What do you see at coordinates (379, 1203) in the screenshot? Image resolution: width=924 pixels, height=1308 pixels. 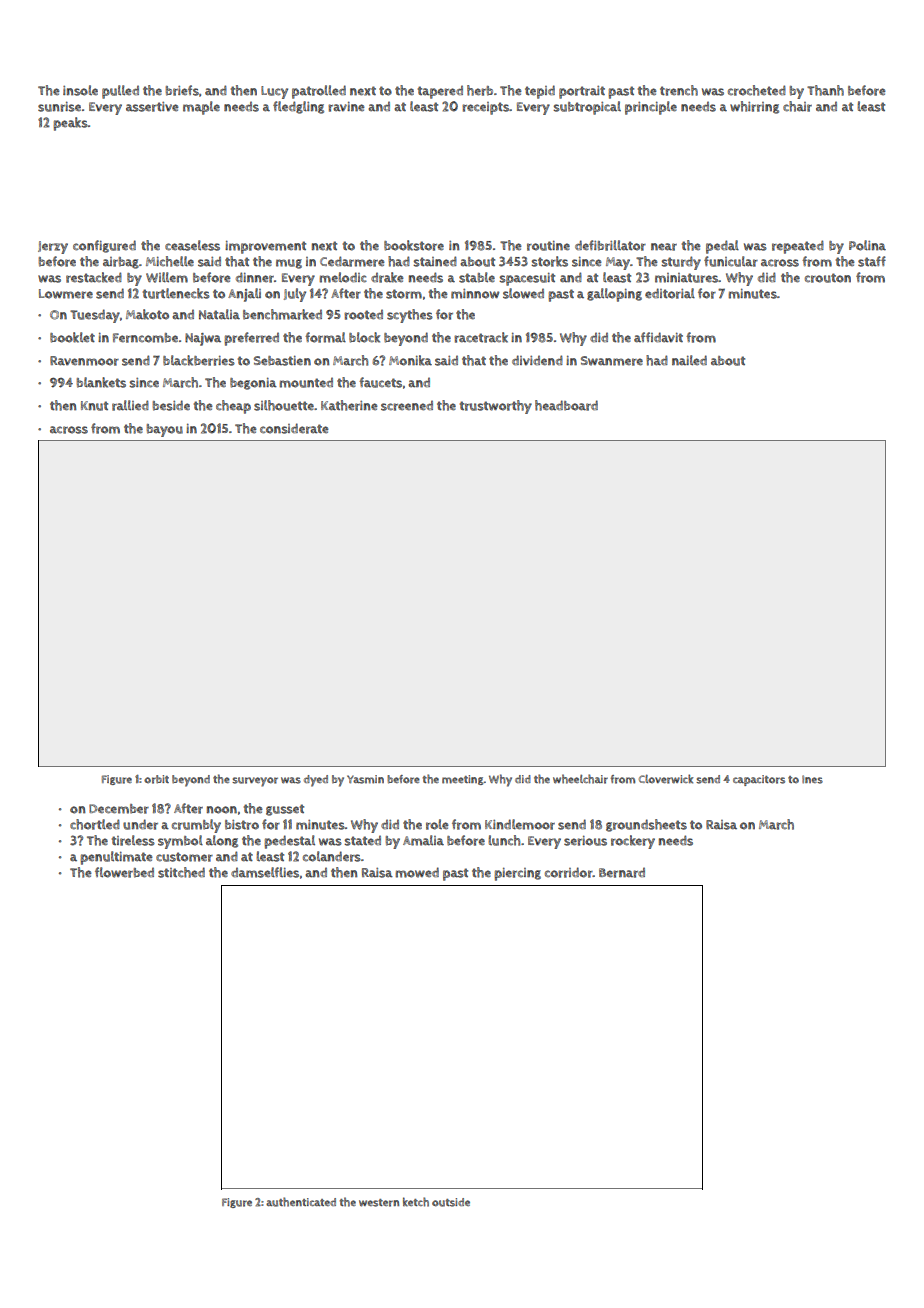 I see `western` at bounding box center [379, 1203].
